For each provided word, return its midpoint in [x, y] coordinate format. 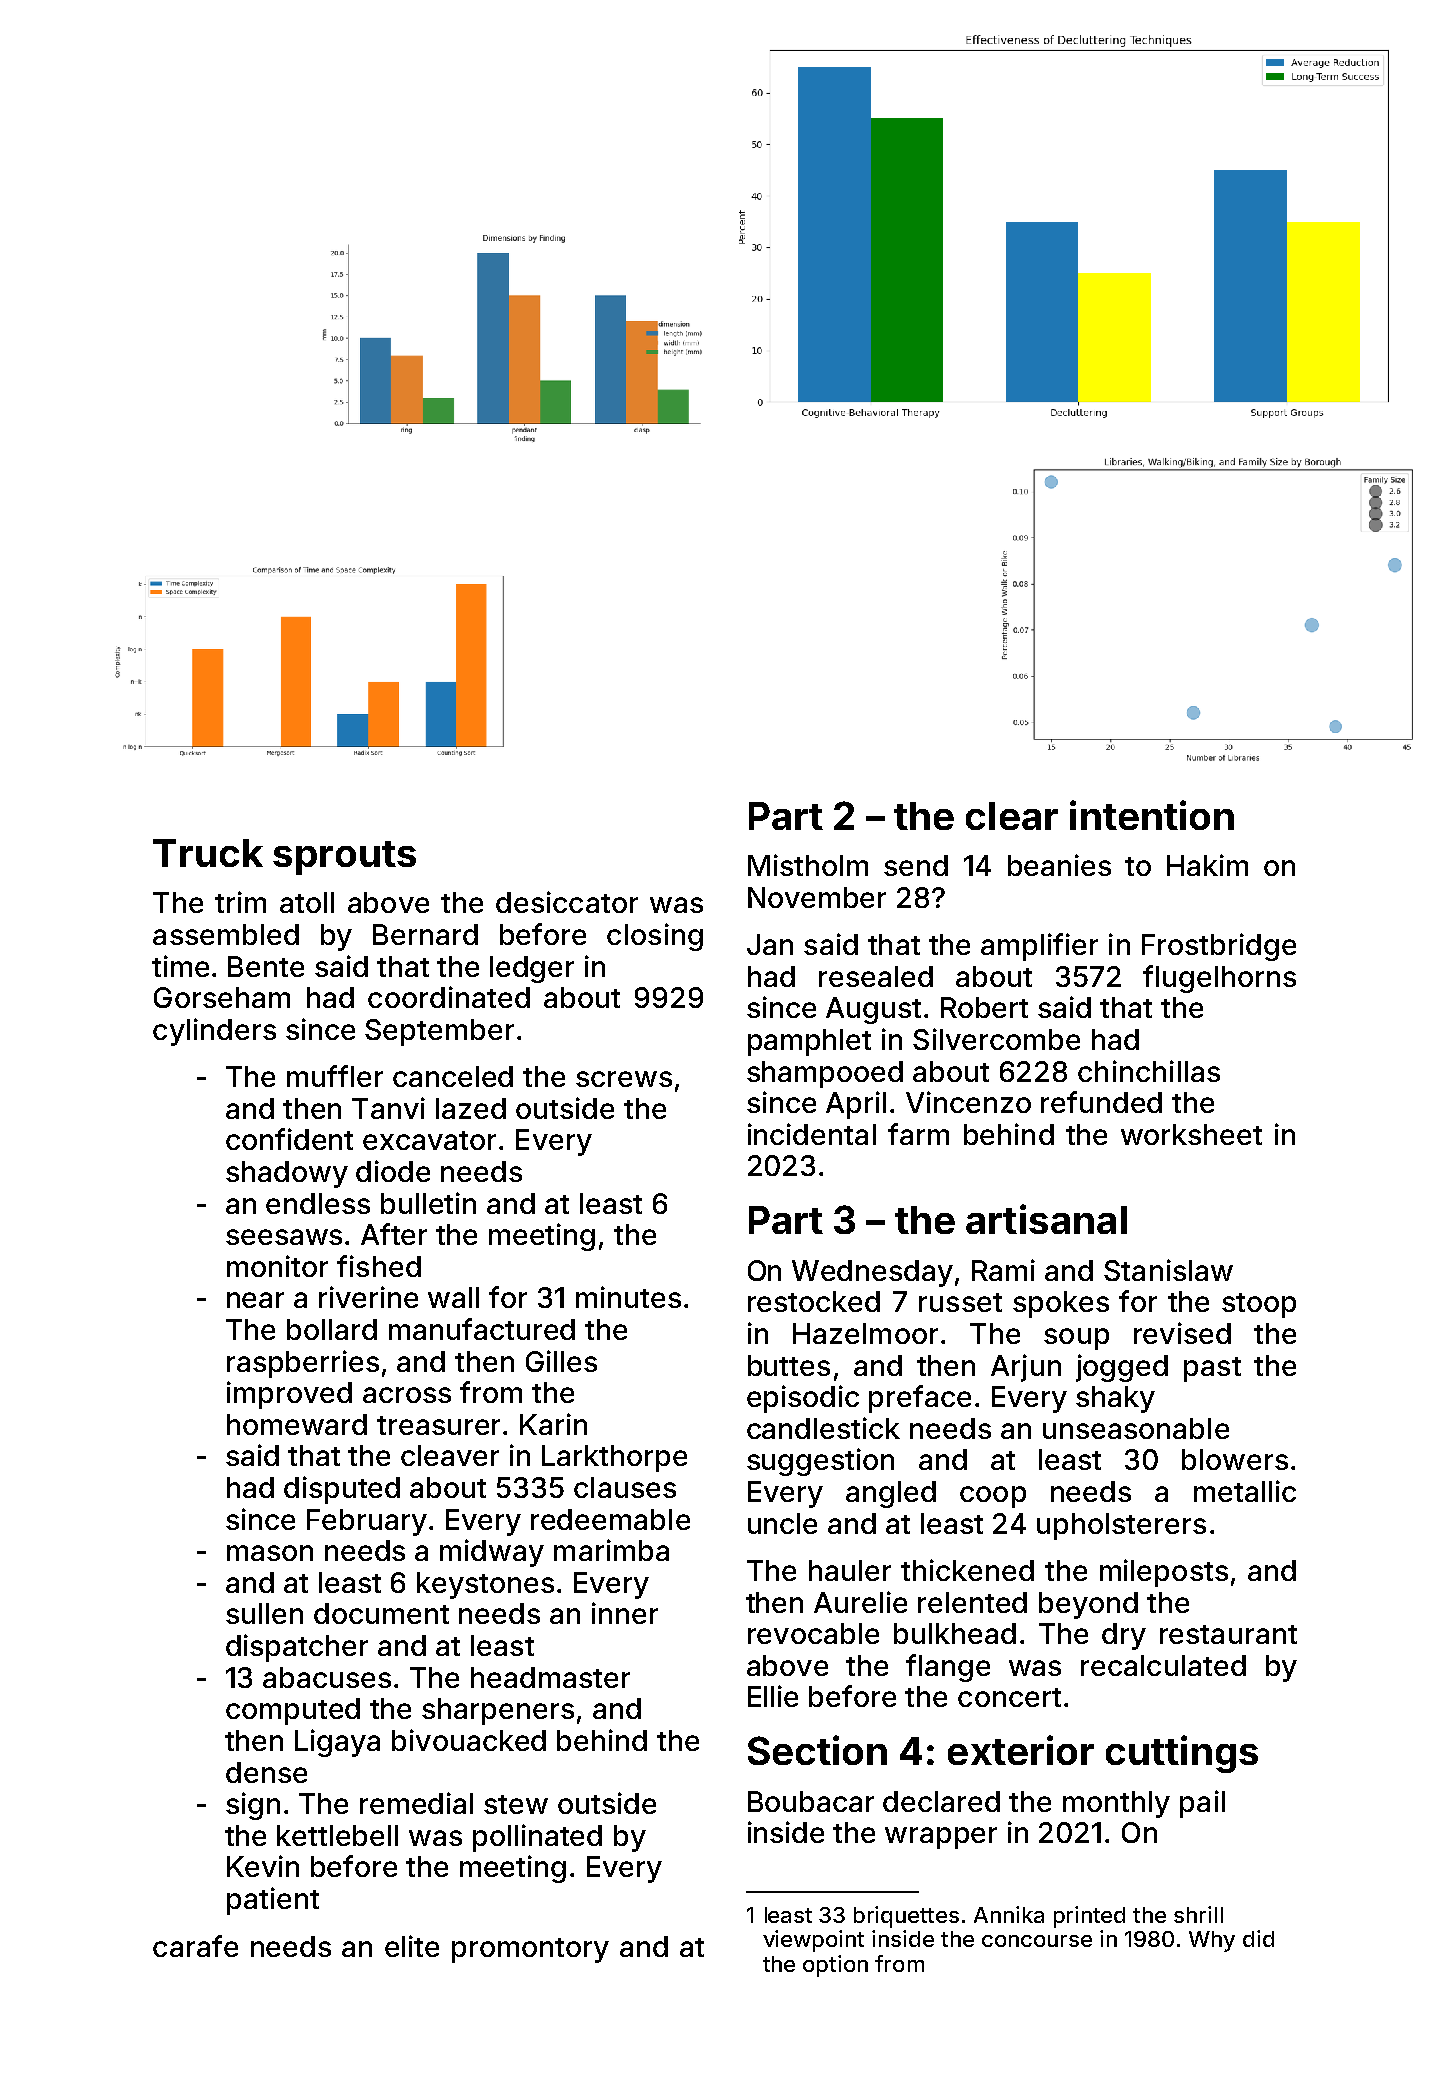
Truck [208, 853]
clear [1012, 816]
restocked [814, 1301]
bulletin [428, 1203]
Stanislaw [1168, 1270]
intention [1152, 815]
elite [412, 1946]
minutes [628, 1297]
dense [266, 1772]
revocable [813, 1633]
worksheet [1191, 1134]
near [255, 1300]
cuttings [1182, 1754]
